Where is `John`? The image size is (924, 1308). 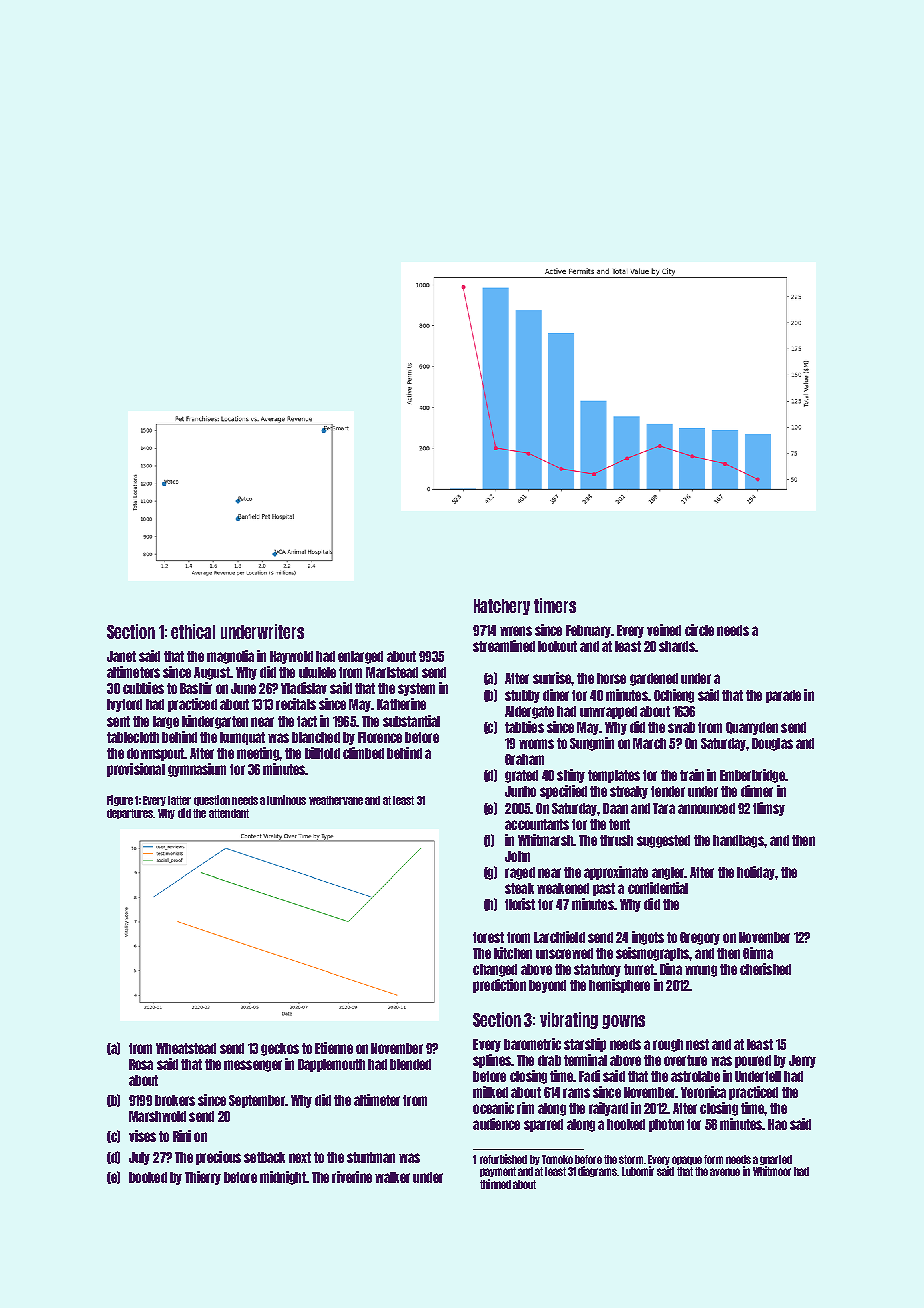 John is located at coordinates (517, 856).
